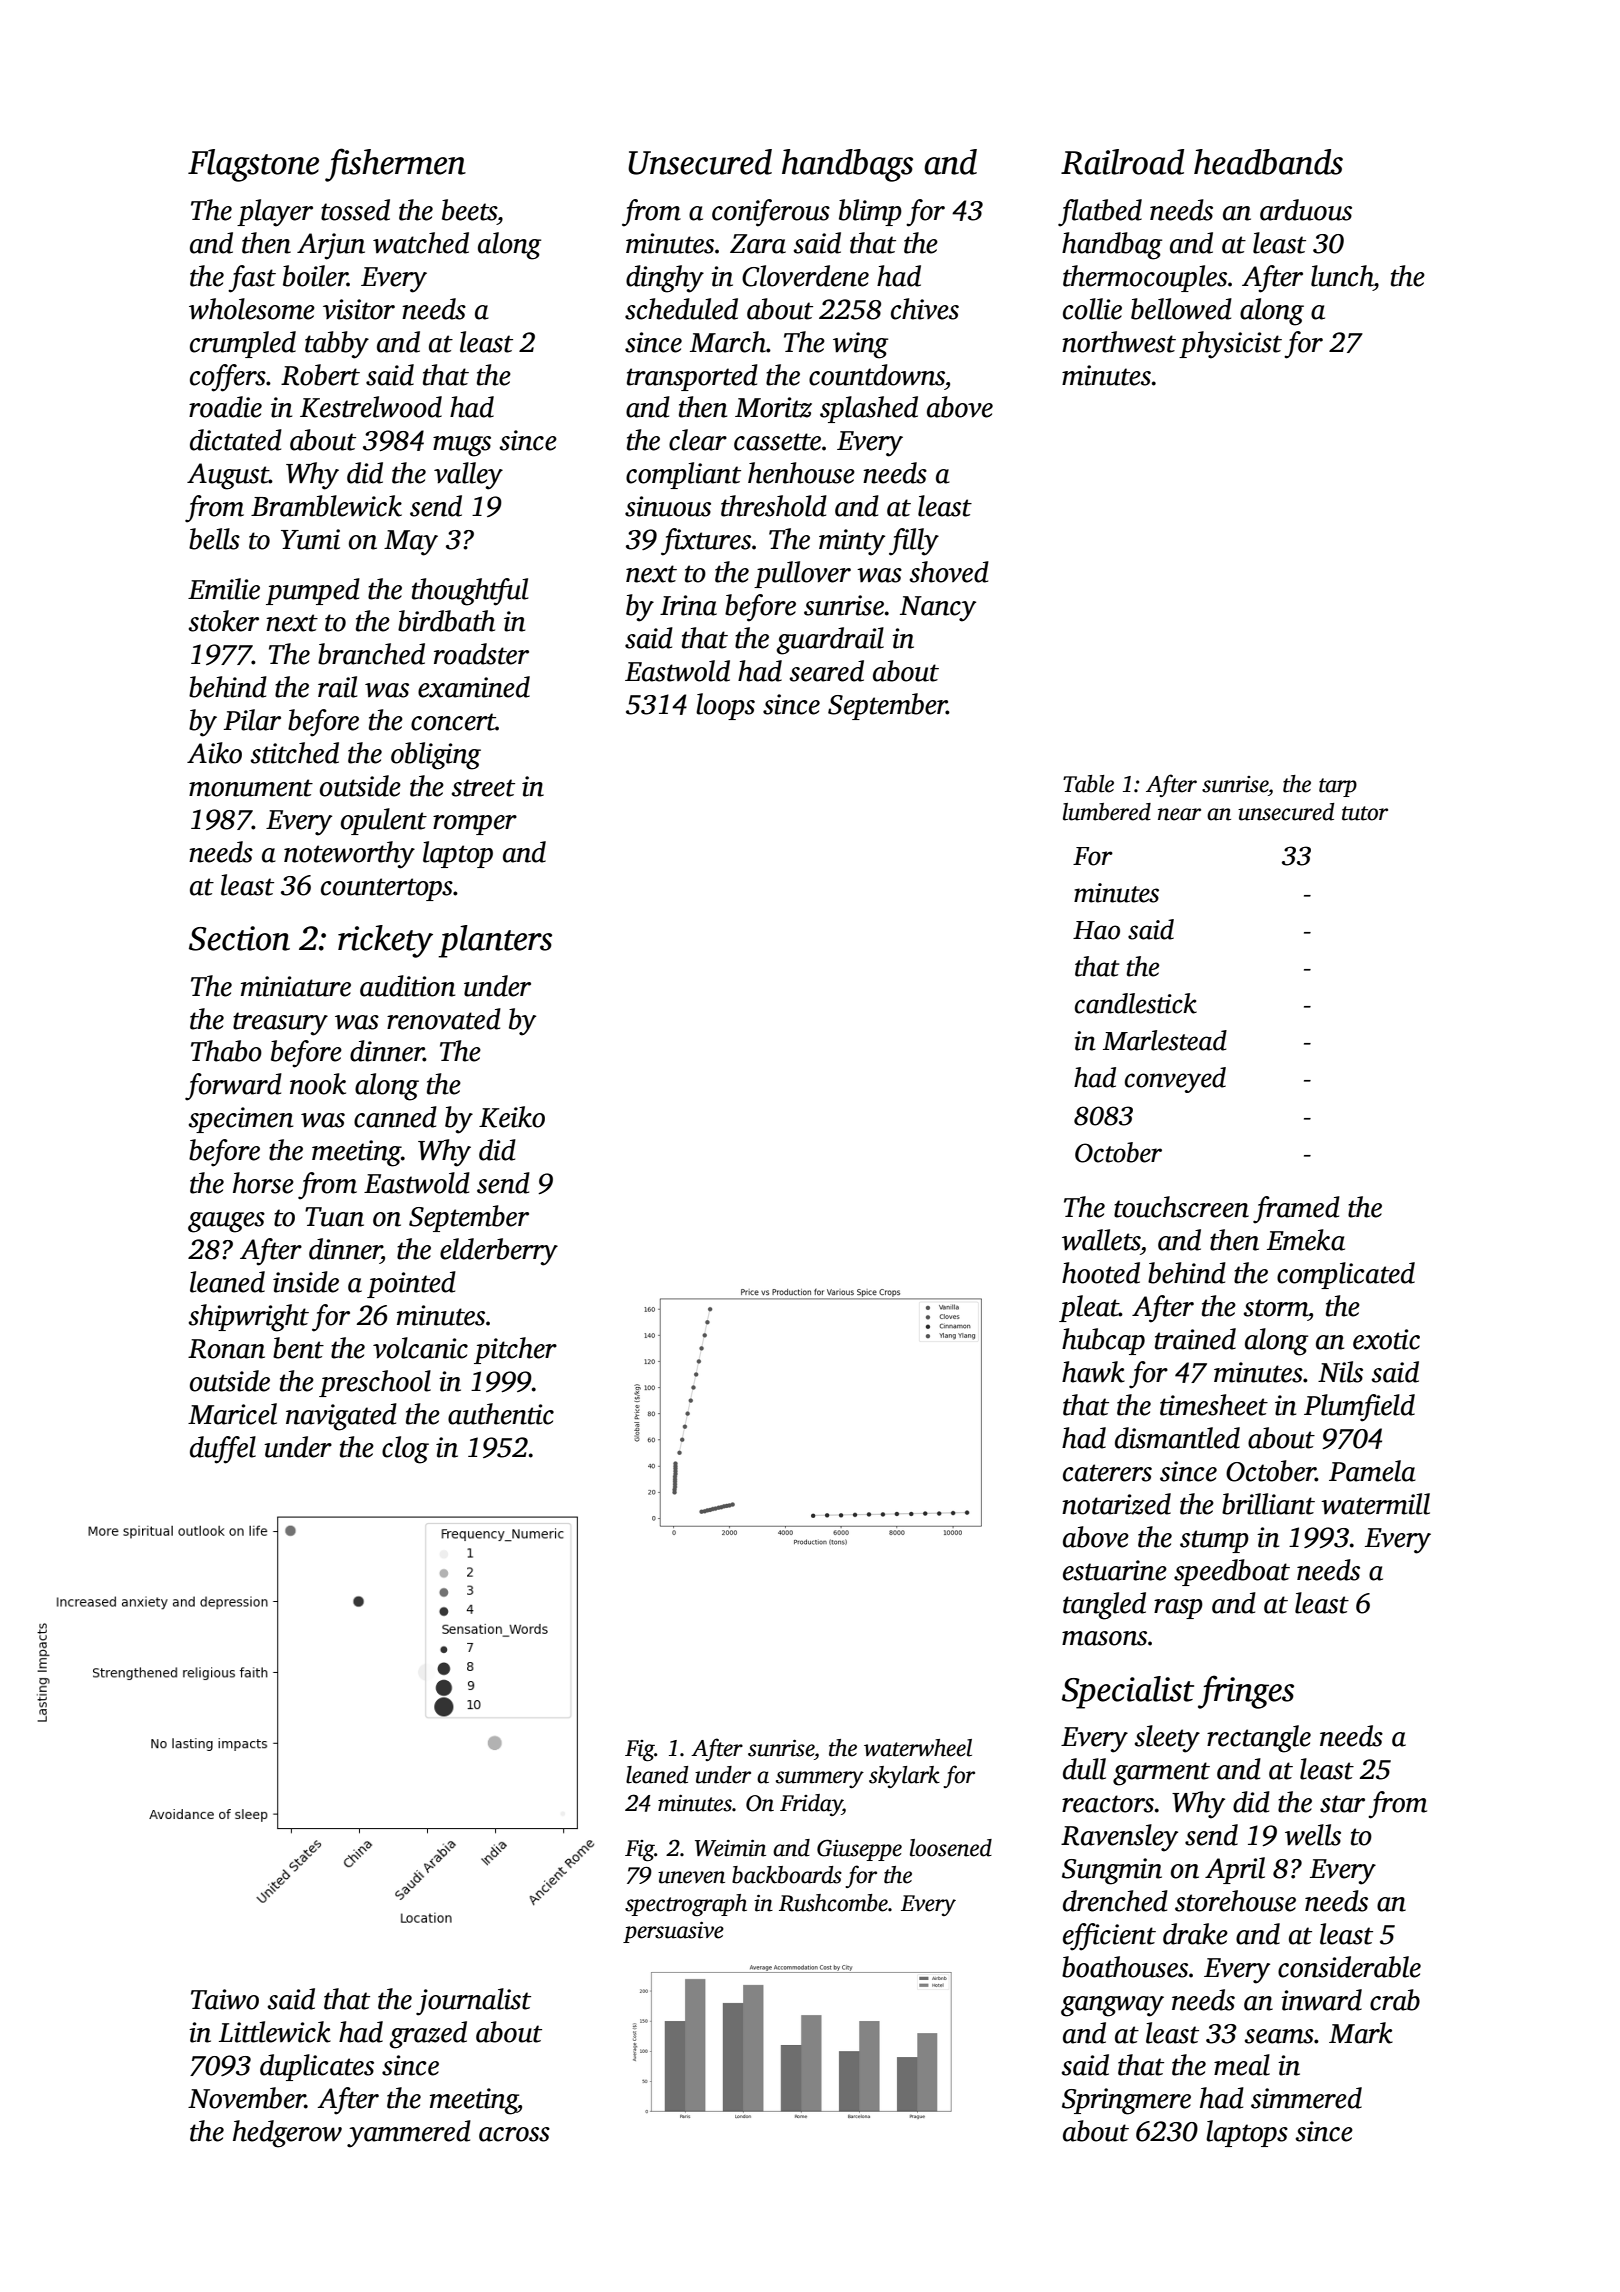 Image resolution: width=1620 pixels, height=2292 pixels. Describe the element at coordinates (1230, 345) in the page. I see `physicist` at that location.
